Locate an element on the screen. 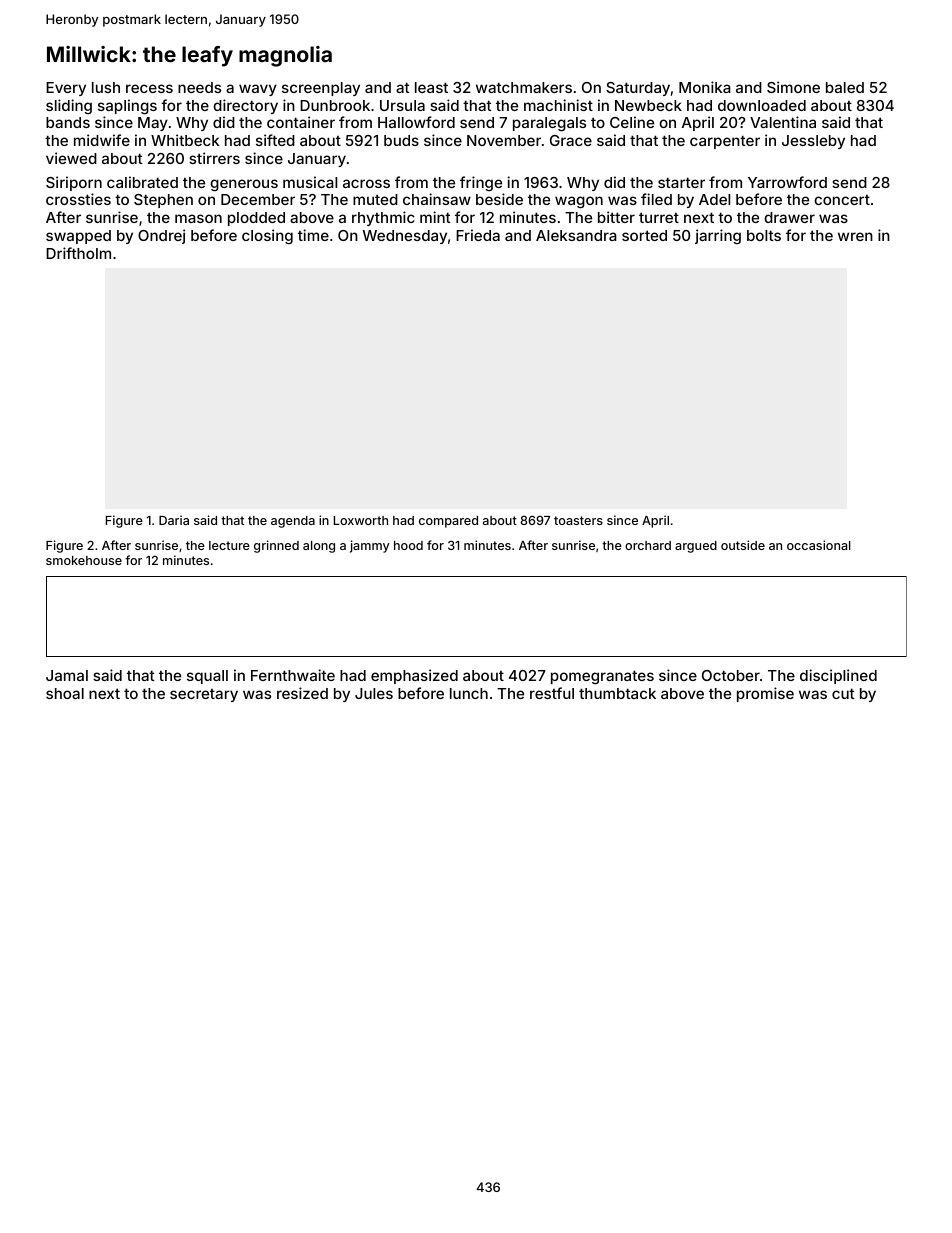 The image size is (952, 1233). least is located at coordinates (431, 87).
